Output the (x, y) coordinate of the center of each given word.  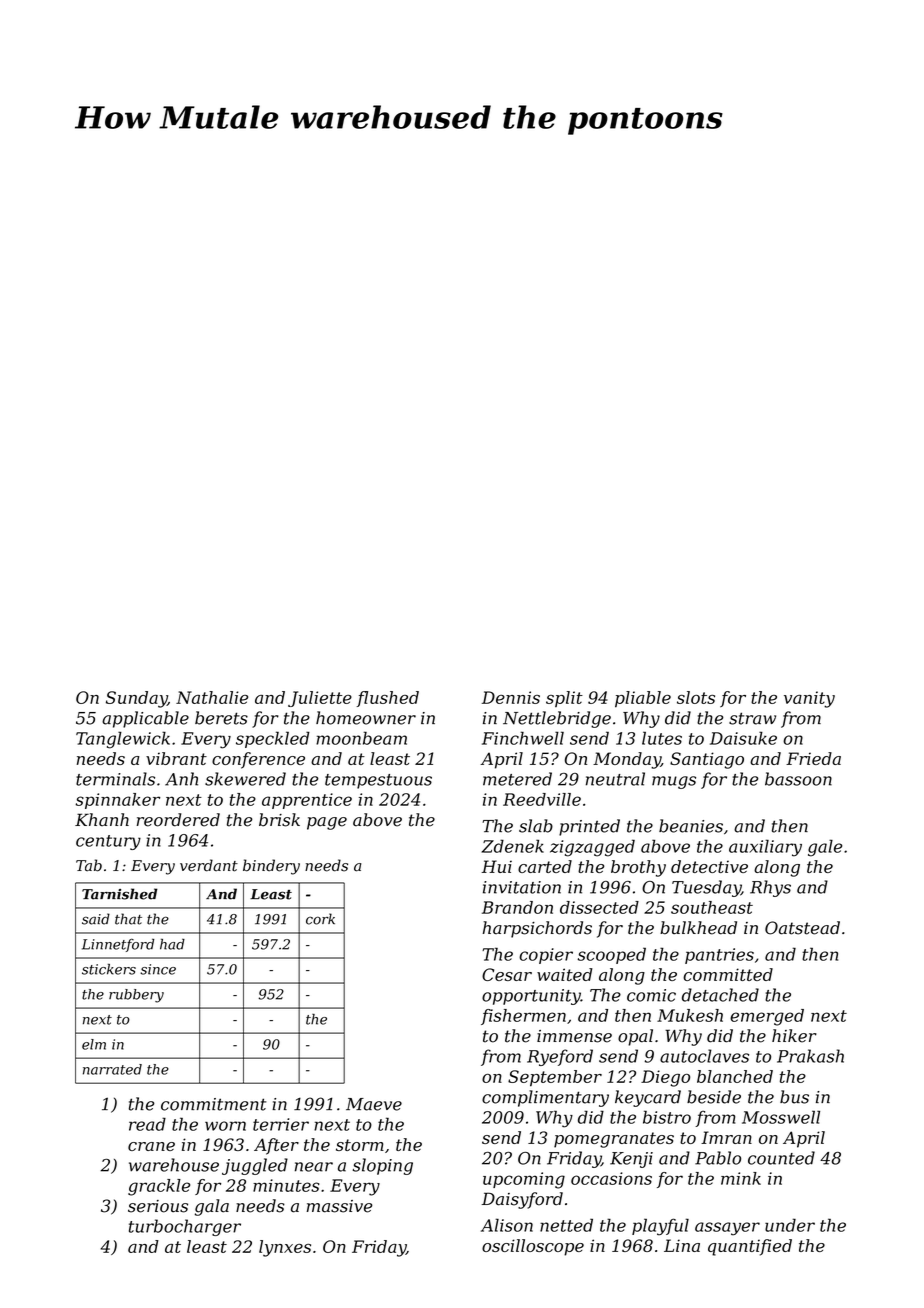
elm (94, 1044)
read (147, 1124)
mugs (674, 782)
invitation (522, 887)
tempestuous (378, 781)
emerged (767, 1017)
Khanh (102, 820)
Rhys (770, 888)
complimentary (545, 1098)
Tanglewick (123, 740)
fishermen (523, 1017)
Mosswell (781, 1117)
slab (536, 826)
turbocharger (185, 1227)
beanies (691, 826)
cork (320, 919)
